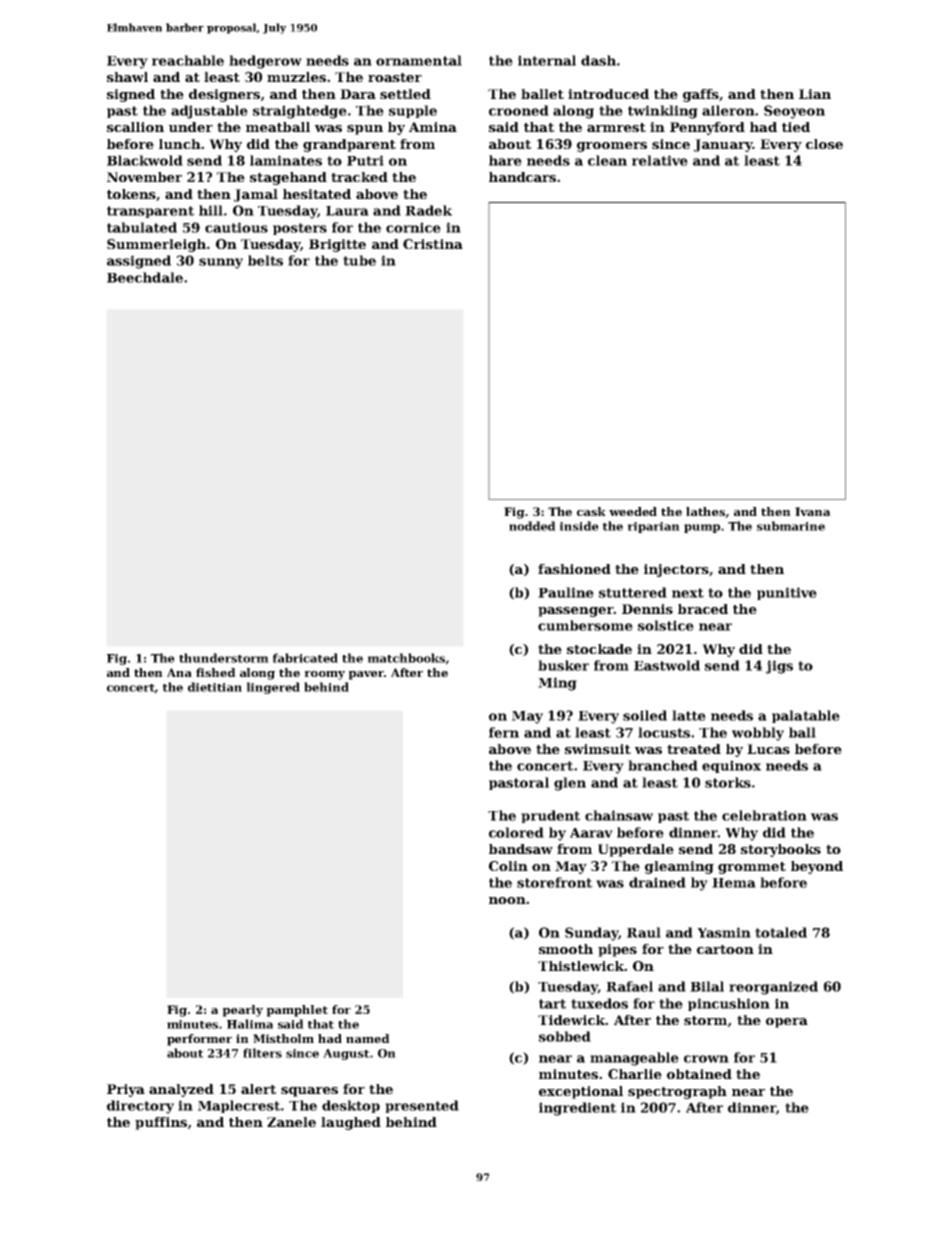 This screenshot has width=952, height=1233. What do you see at coordinates (532, 526) in the screenshot?
I see `nodded` at bounding box center [532, 526].
